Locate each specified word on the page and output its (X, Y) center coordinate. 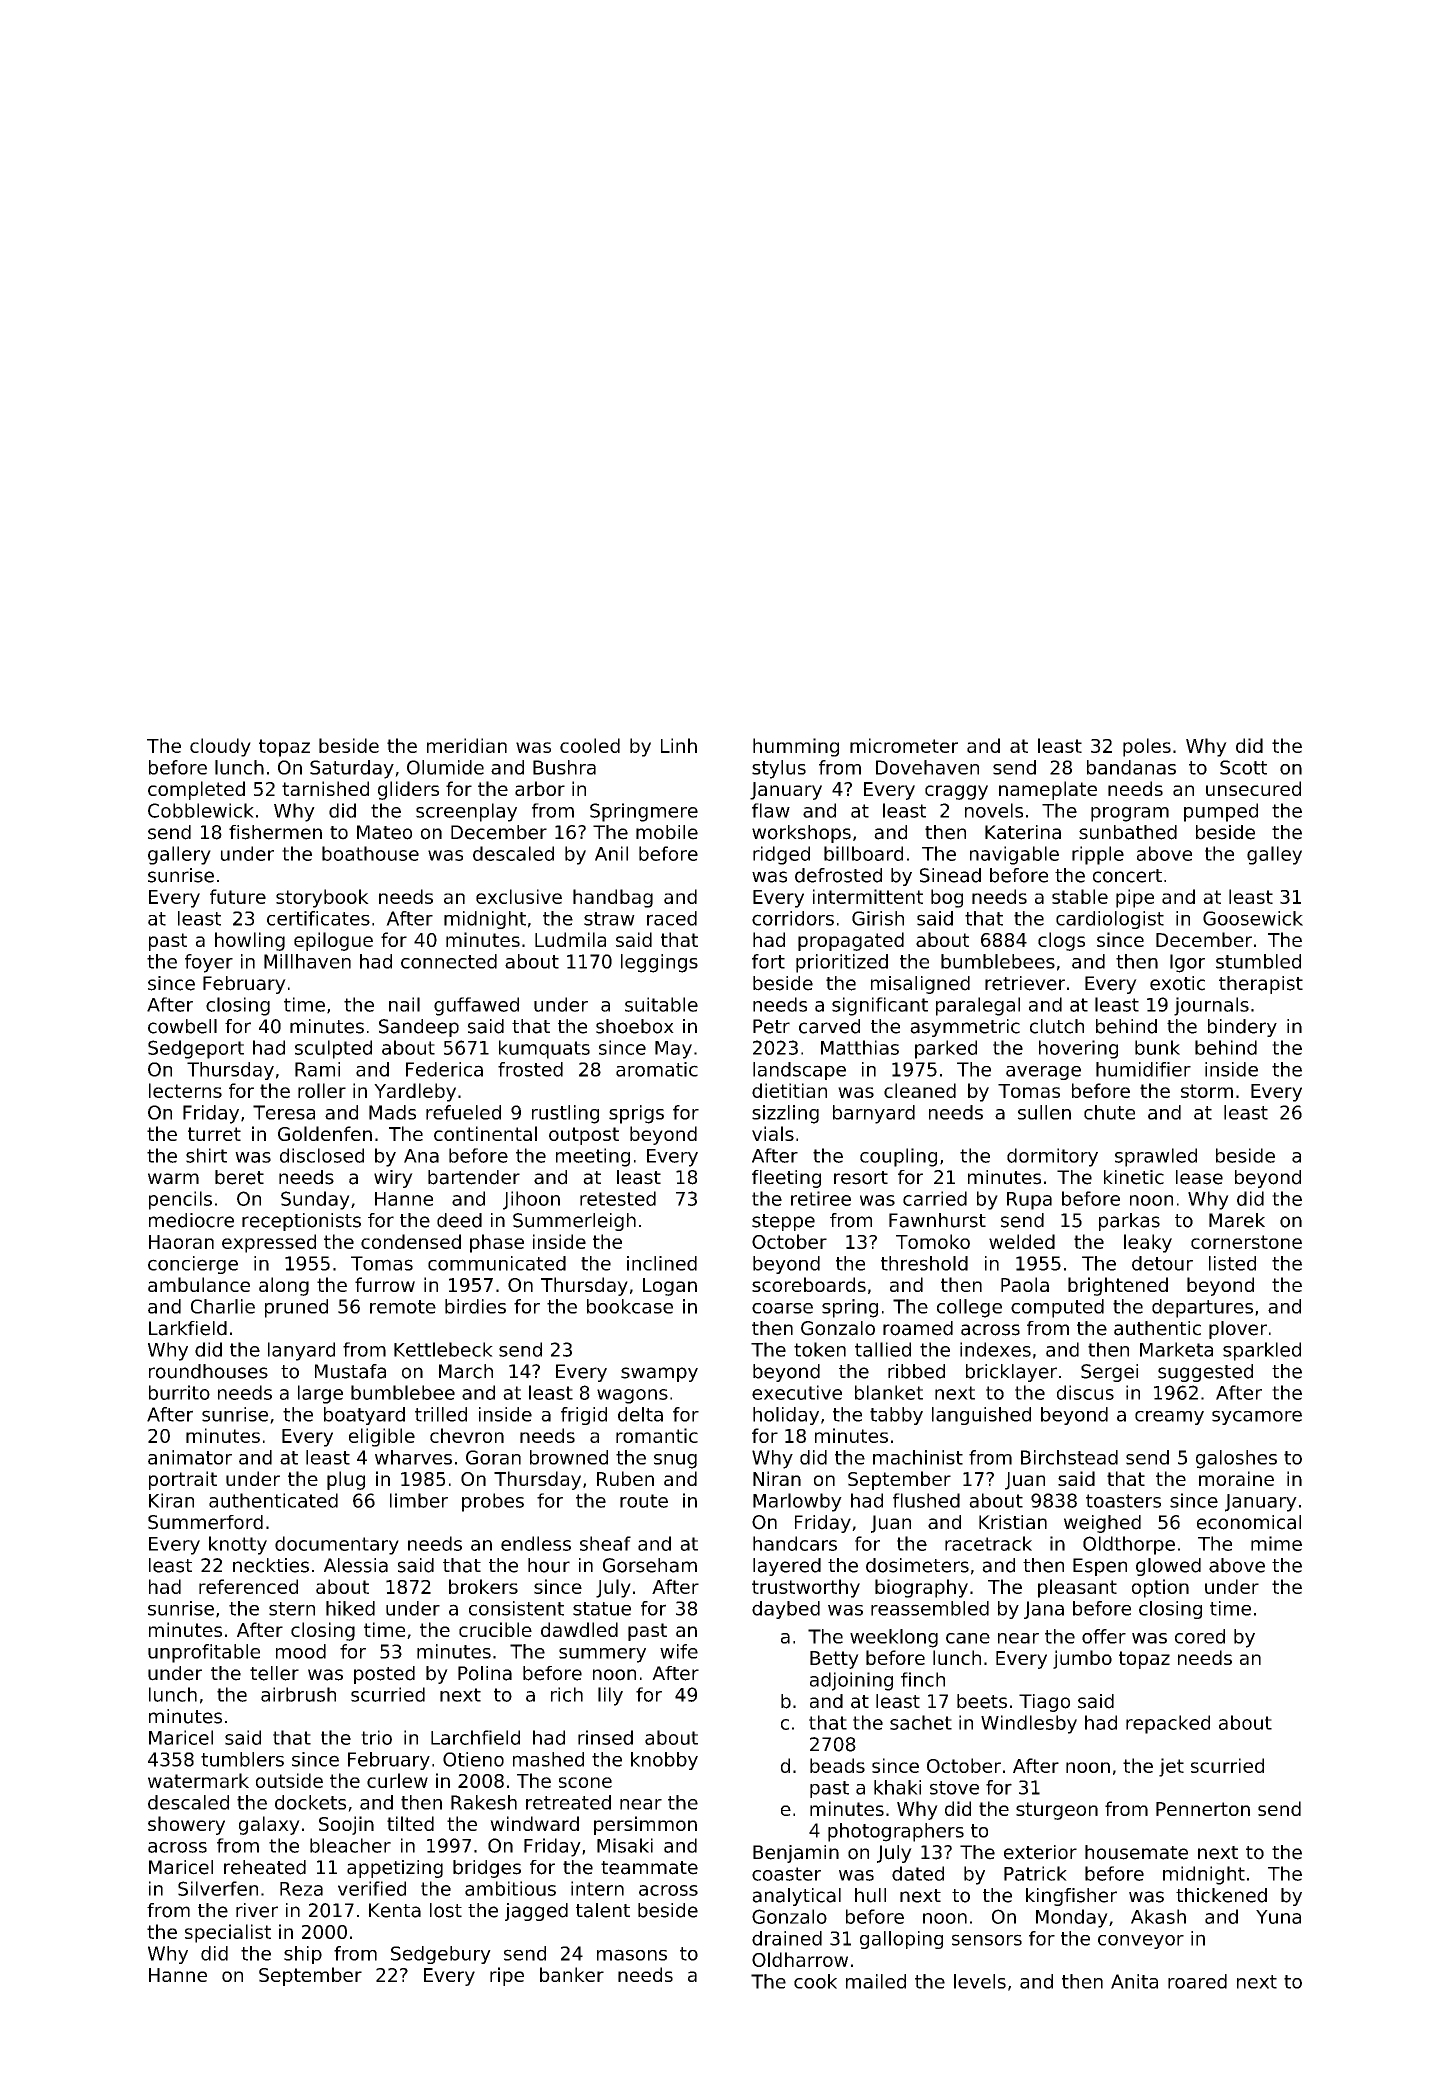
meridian (467, 745)
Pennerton (1203, 1809)
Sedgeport (196, 1049)
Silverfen (218, 1888)
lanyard (301, 1351)
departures (1202, 1308)
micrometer (904, 745)
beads (837, 1765)
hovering (1078, 1049)
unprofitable (204, 1653)
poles (1147, 747)
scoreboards (809, 1284)
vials (773, 1133)
